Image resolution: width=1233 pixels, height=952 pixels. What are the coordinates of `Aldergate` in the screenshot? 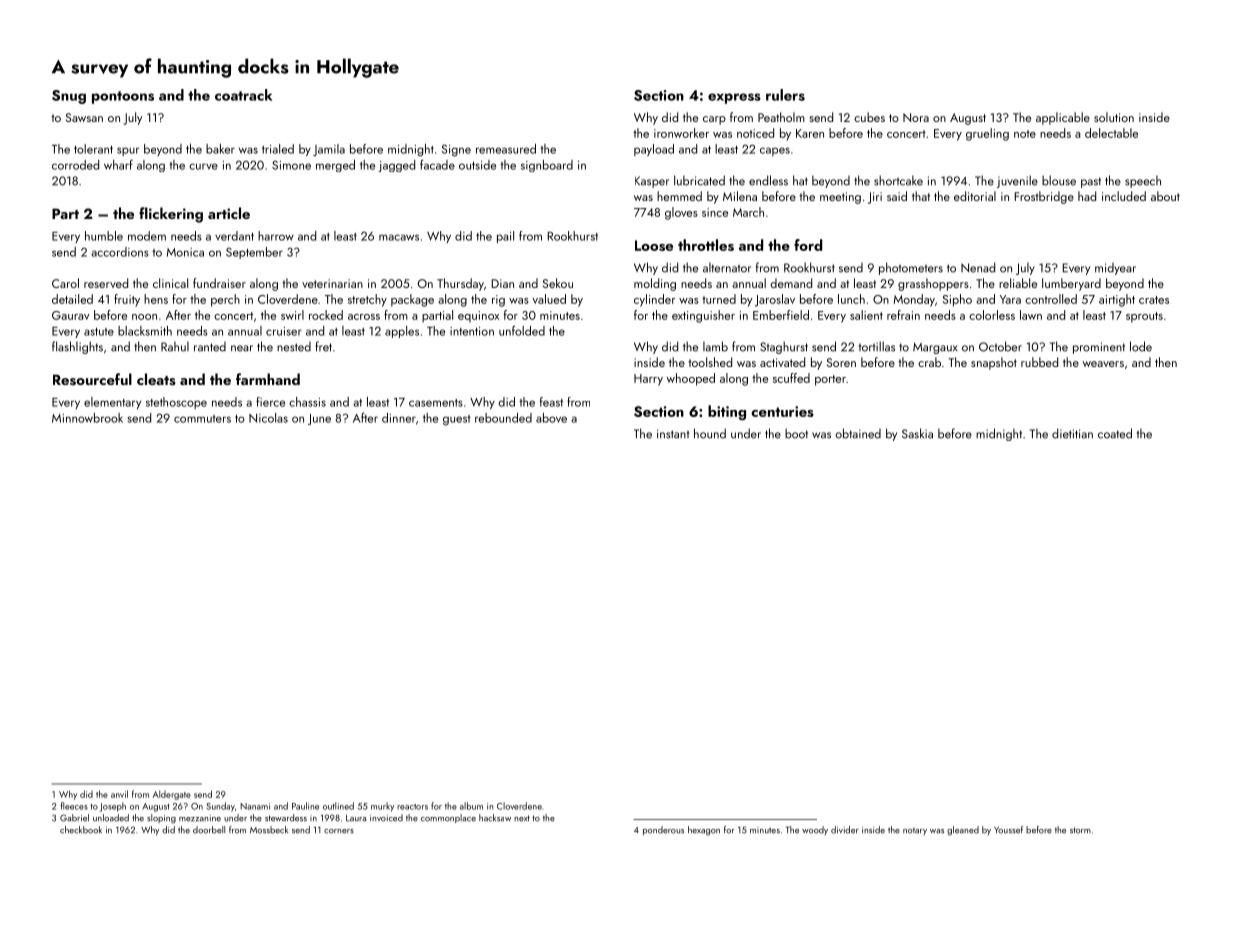 It's located at (172, 795).
